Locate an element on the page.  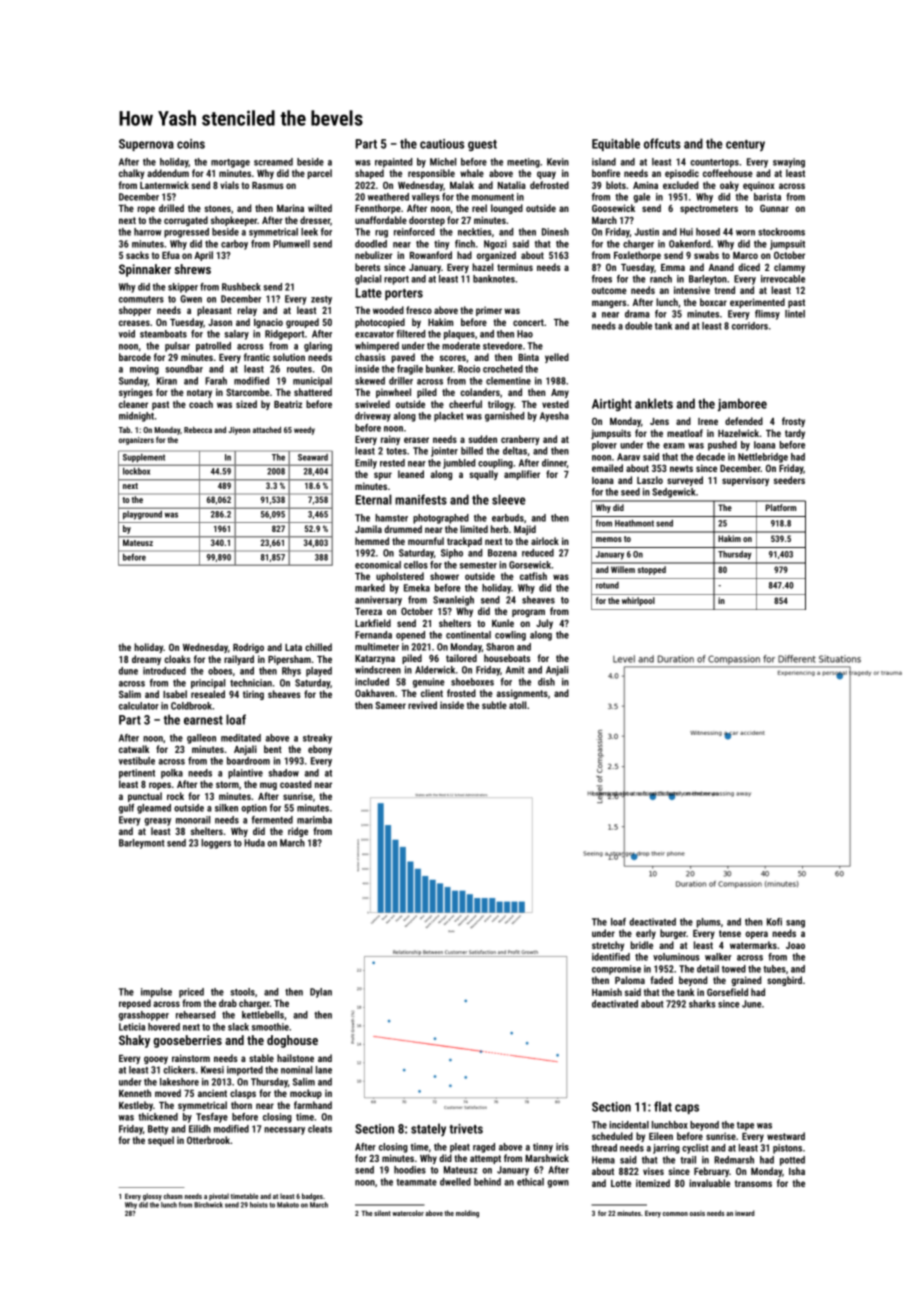
Rasmus is located at coordinates (268, 185).
